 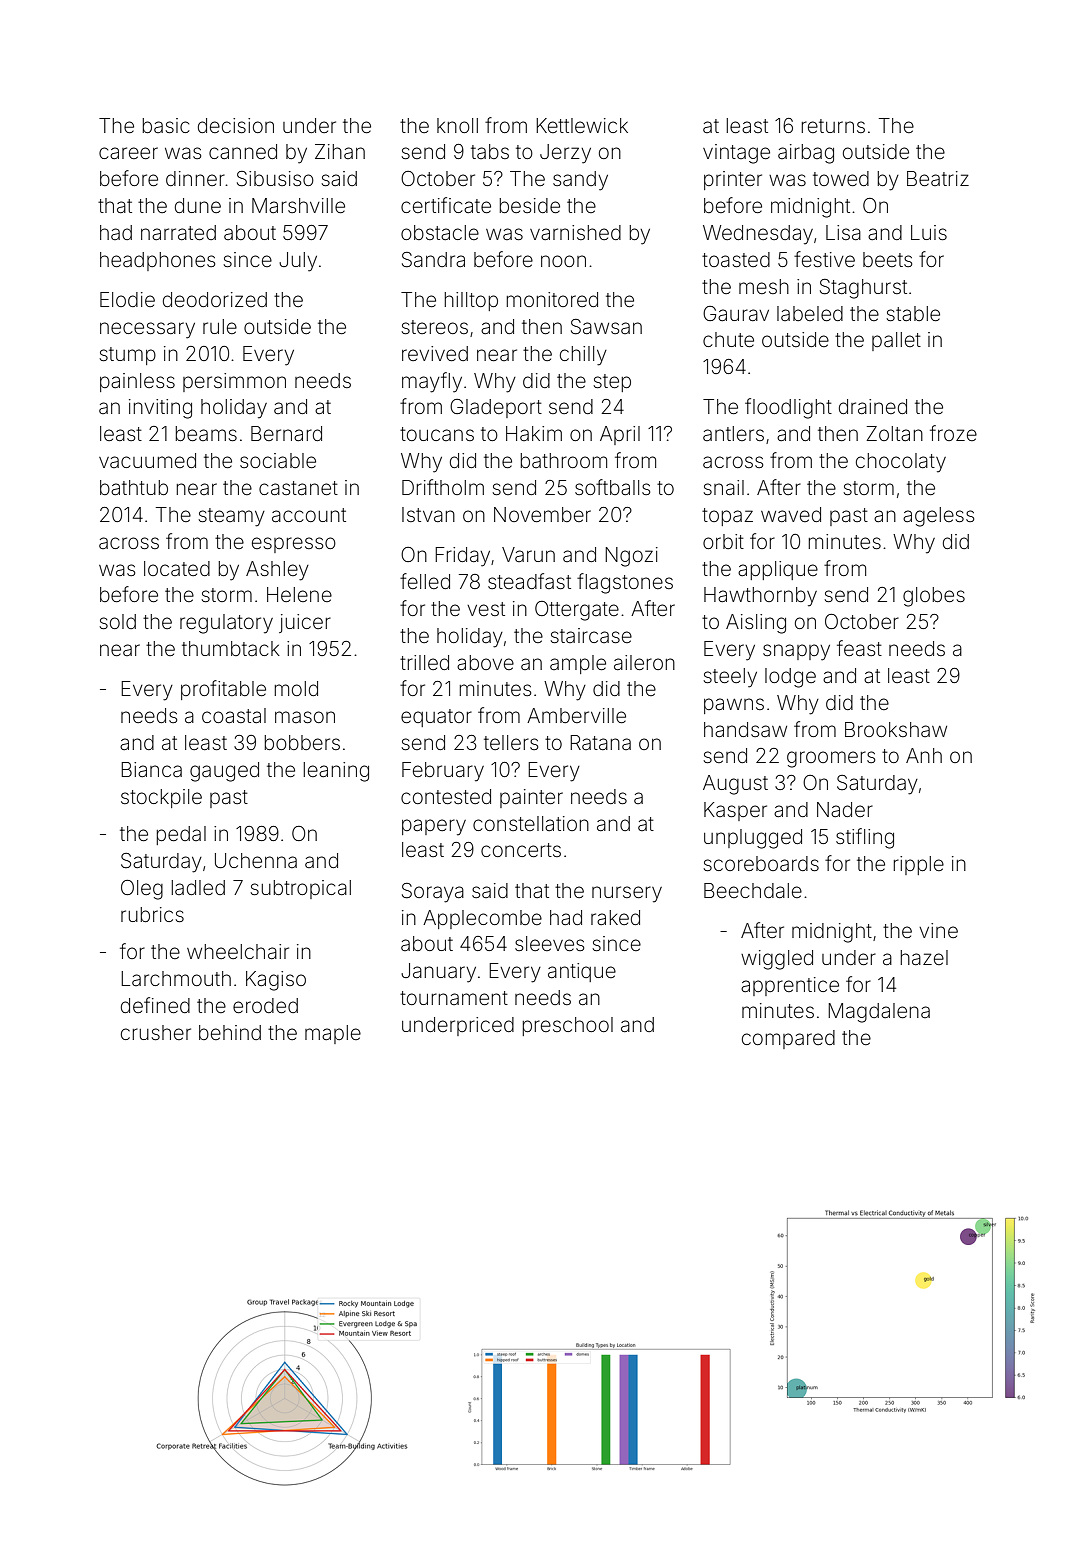 What do you see at coordinates (788, 1039) in the document?
I see `compared` at bounding box center [788, 1039].
